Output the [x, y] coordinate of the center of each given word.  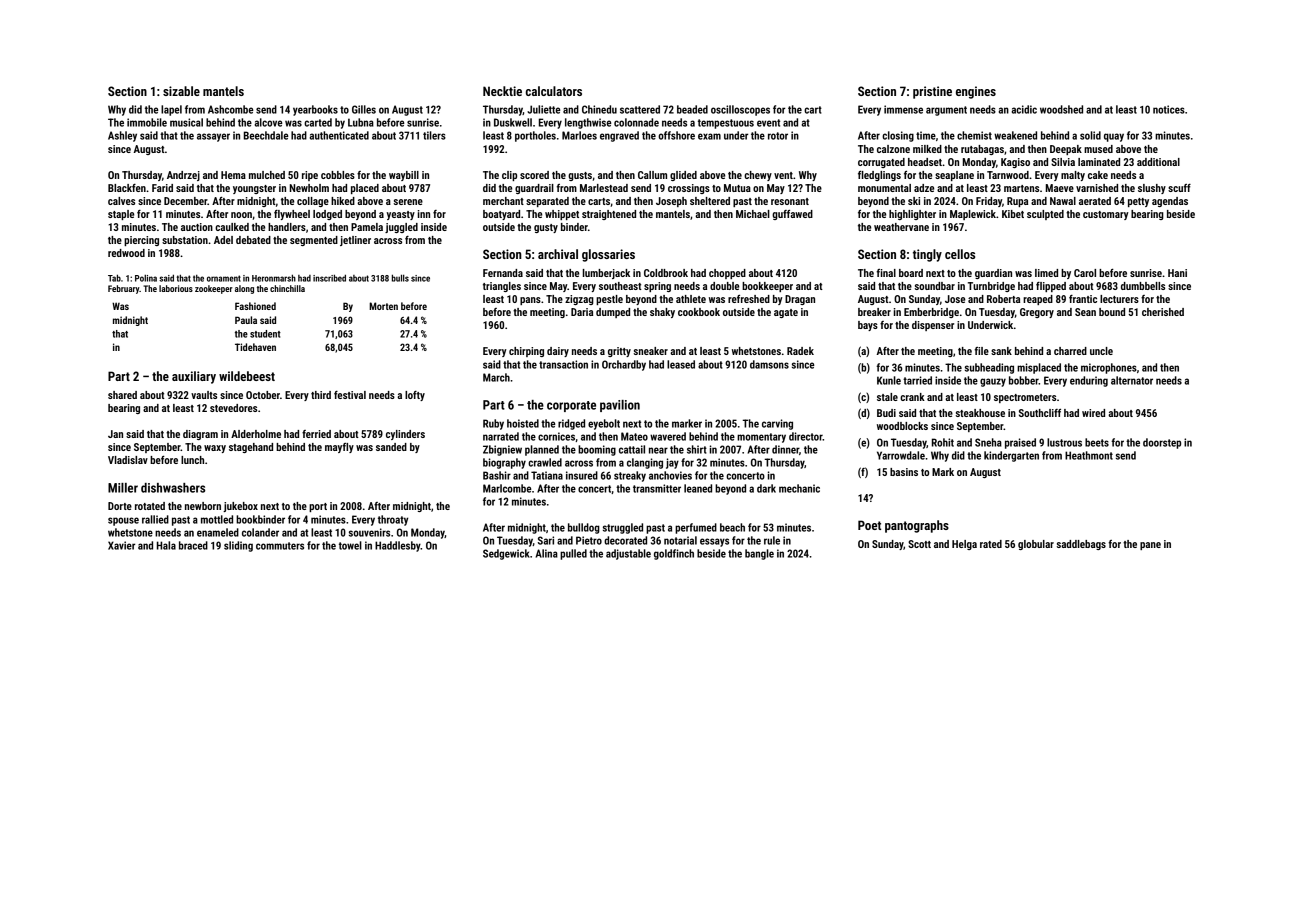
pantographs [917, 526]
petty [1138, 202]
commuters [280, 546]
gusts [580, 176]
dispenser [933, 326]
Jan [115, 434]
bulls [400, 278]
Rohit [943, 442]
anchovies [670, 475]
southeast [620, 286]
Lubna [361, 122]
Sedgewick [506, 554]
